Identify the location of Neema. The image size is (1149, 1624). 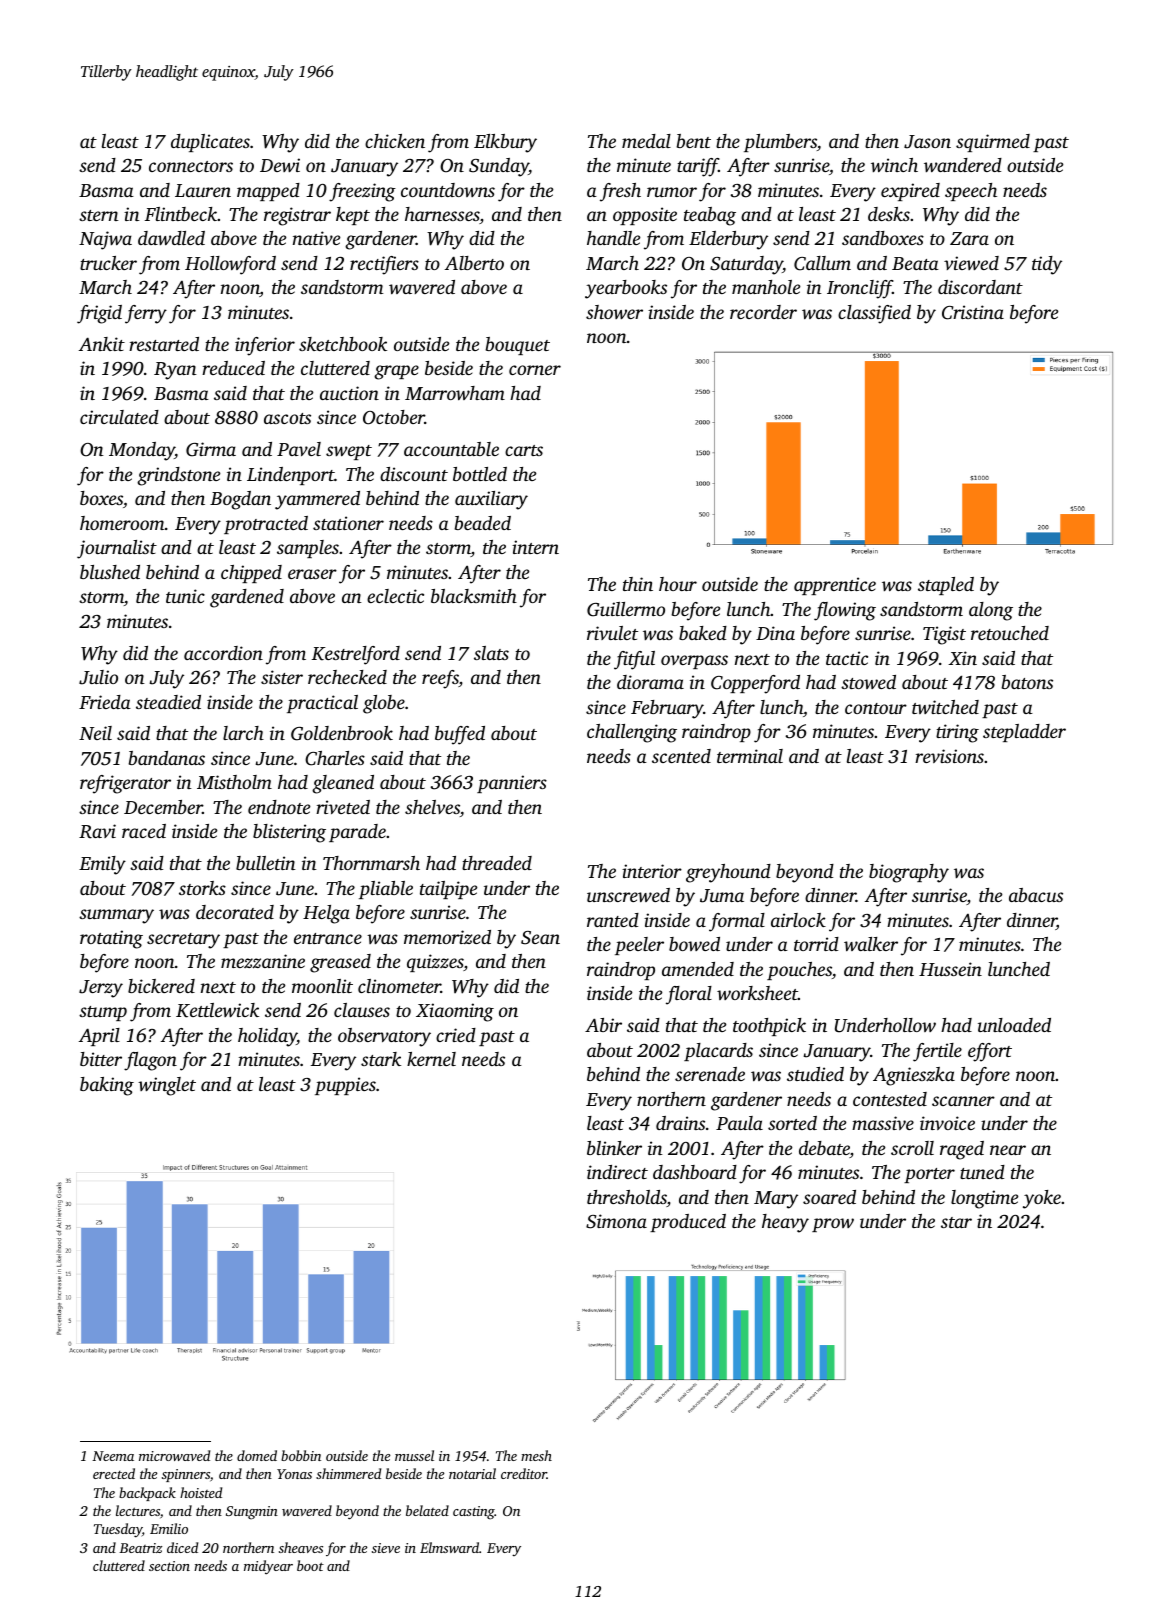
(113, 1456).
